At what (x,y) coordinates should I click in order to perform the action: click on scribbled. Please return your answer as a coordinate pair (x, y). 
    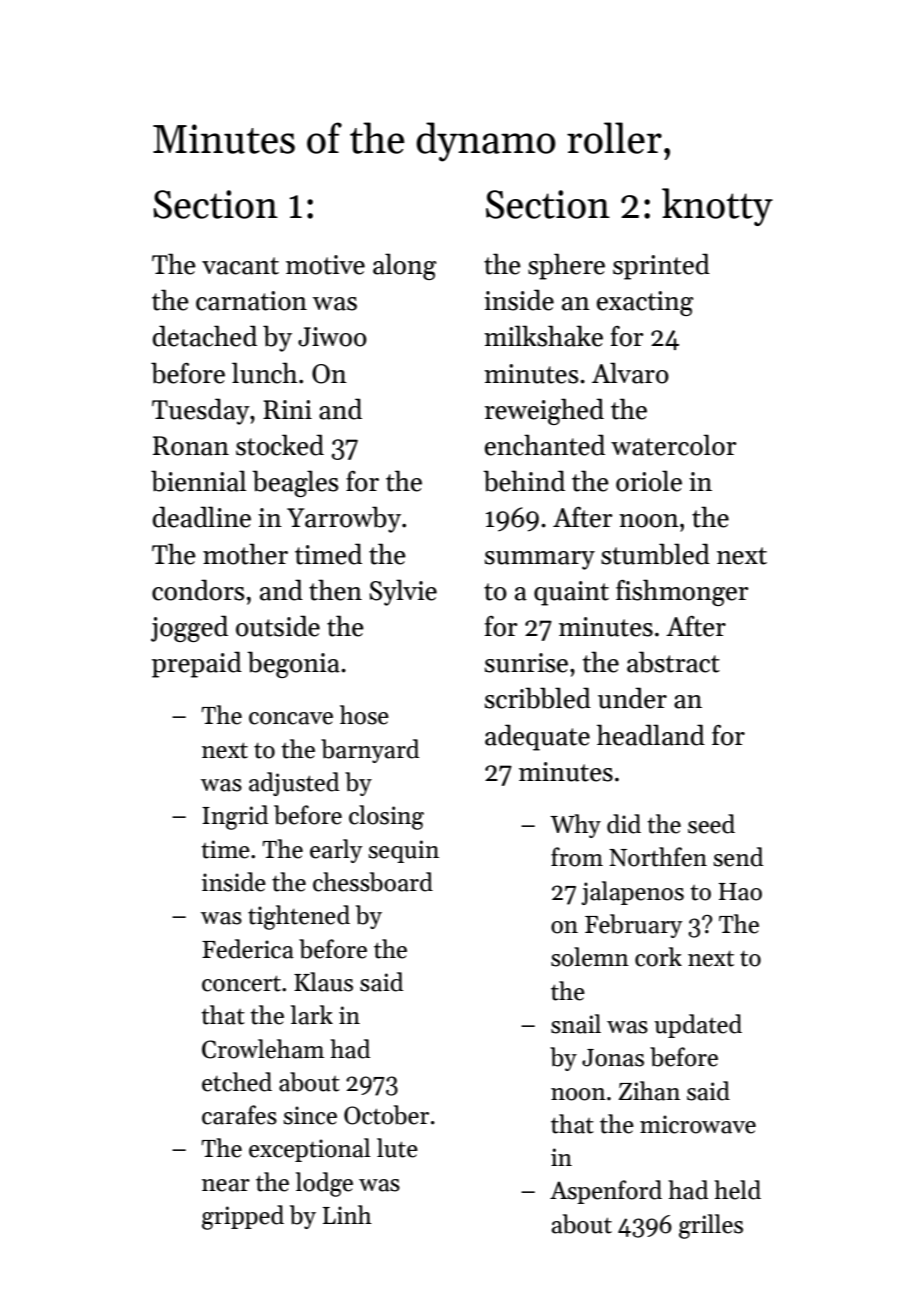
    Looking at the image, I should click on (538, 698).
